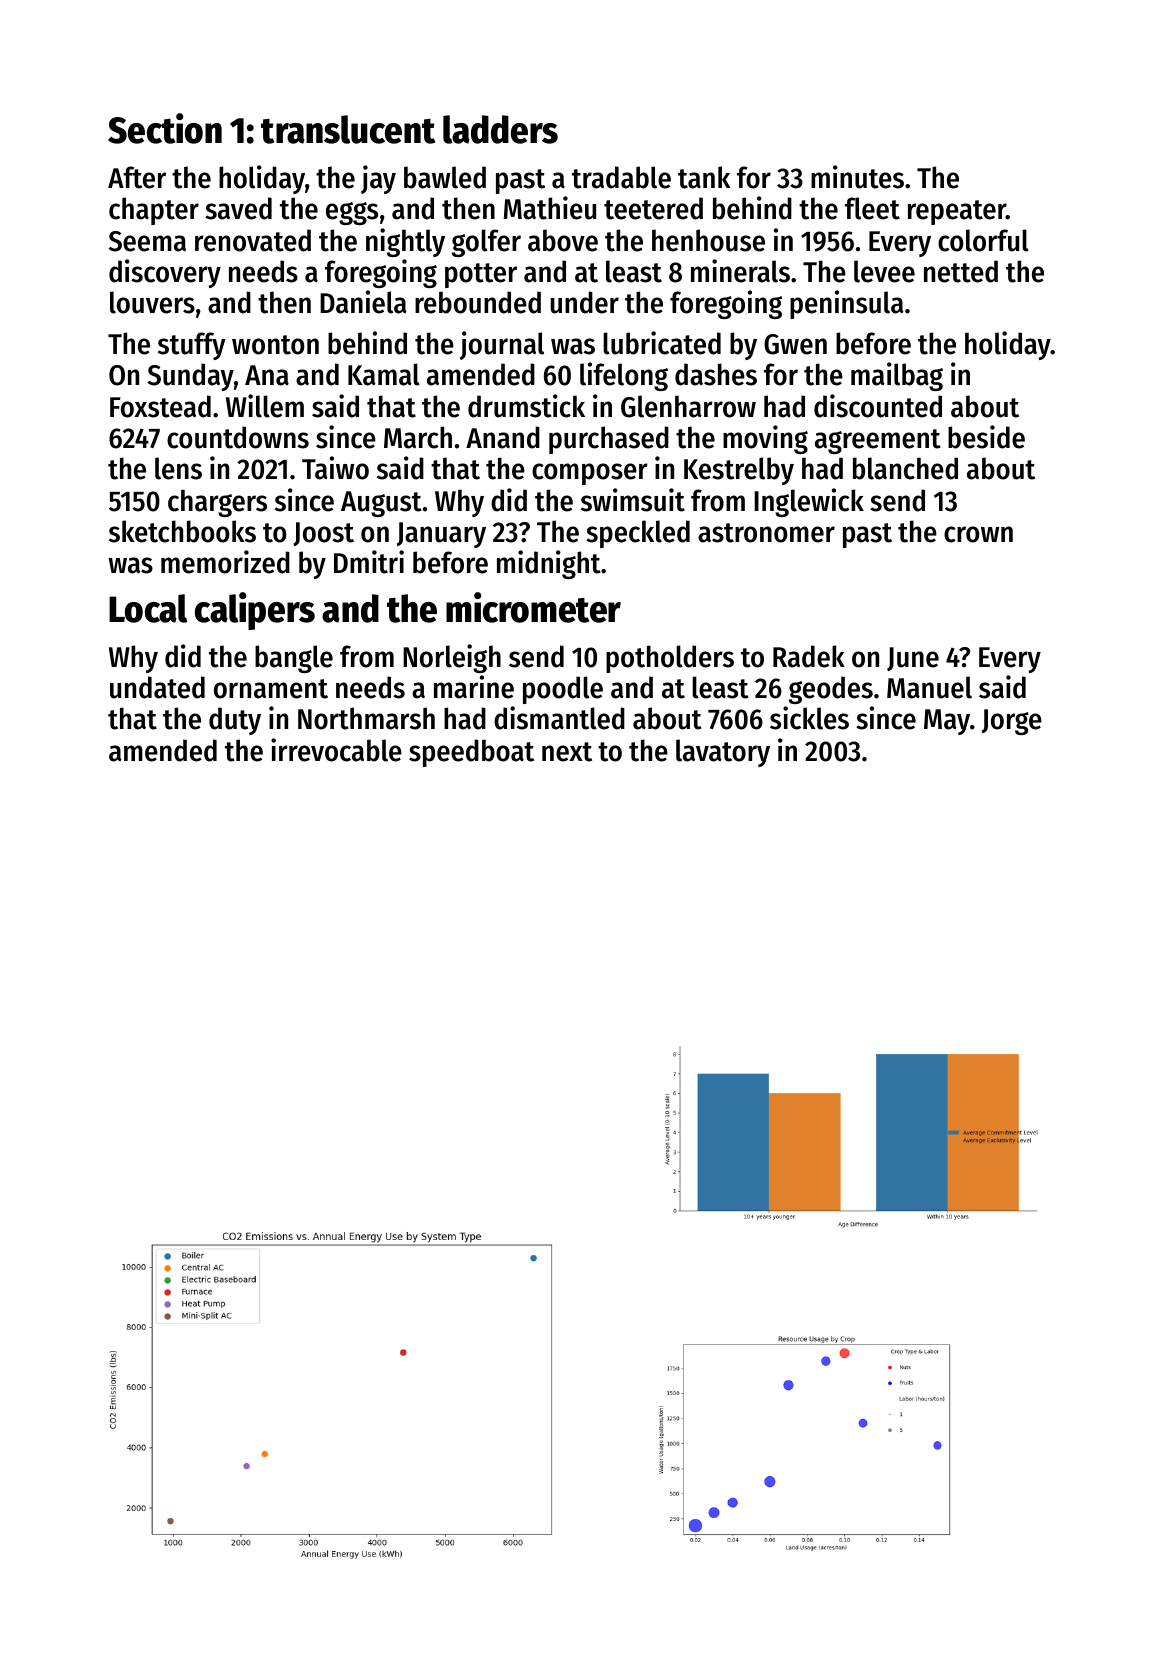  Describe the element at coordinates (957, 212) in the screenshot. I see `repeater` at that location.
